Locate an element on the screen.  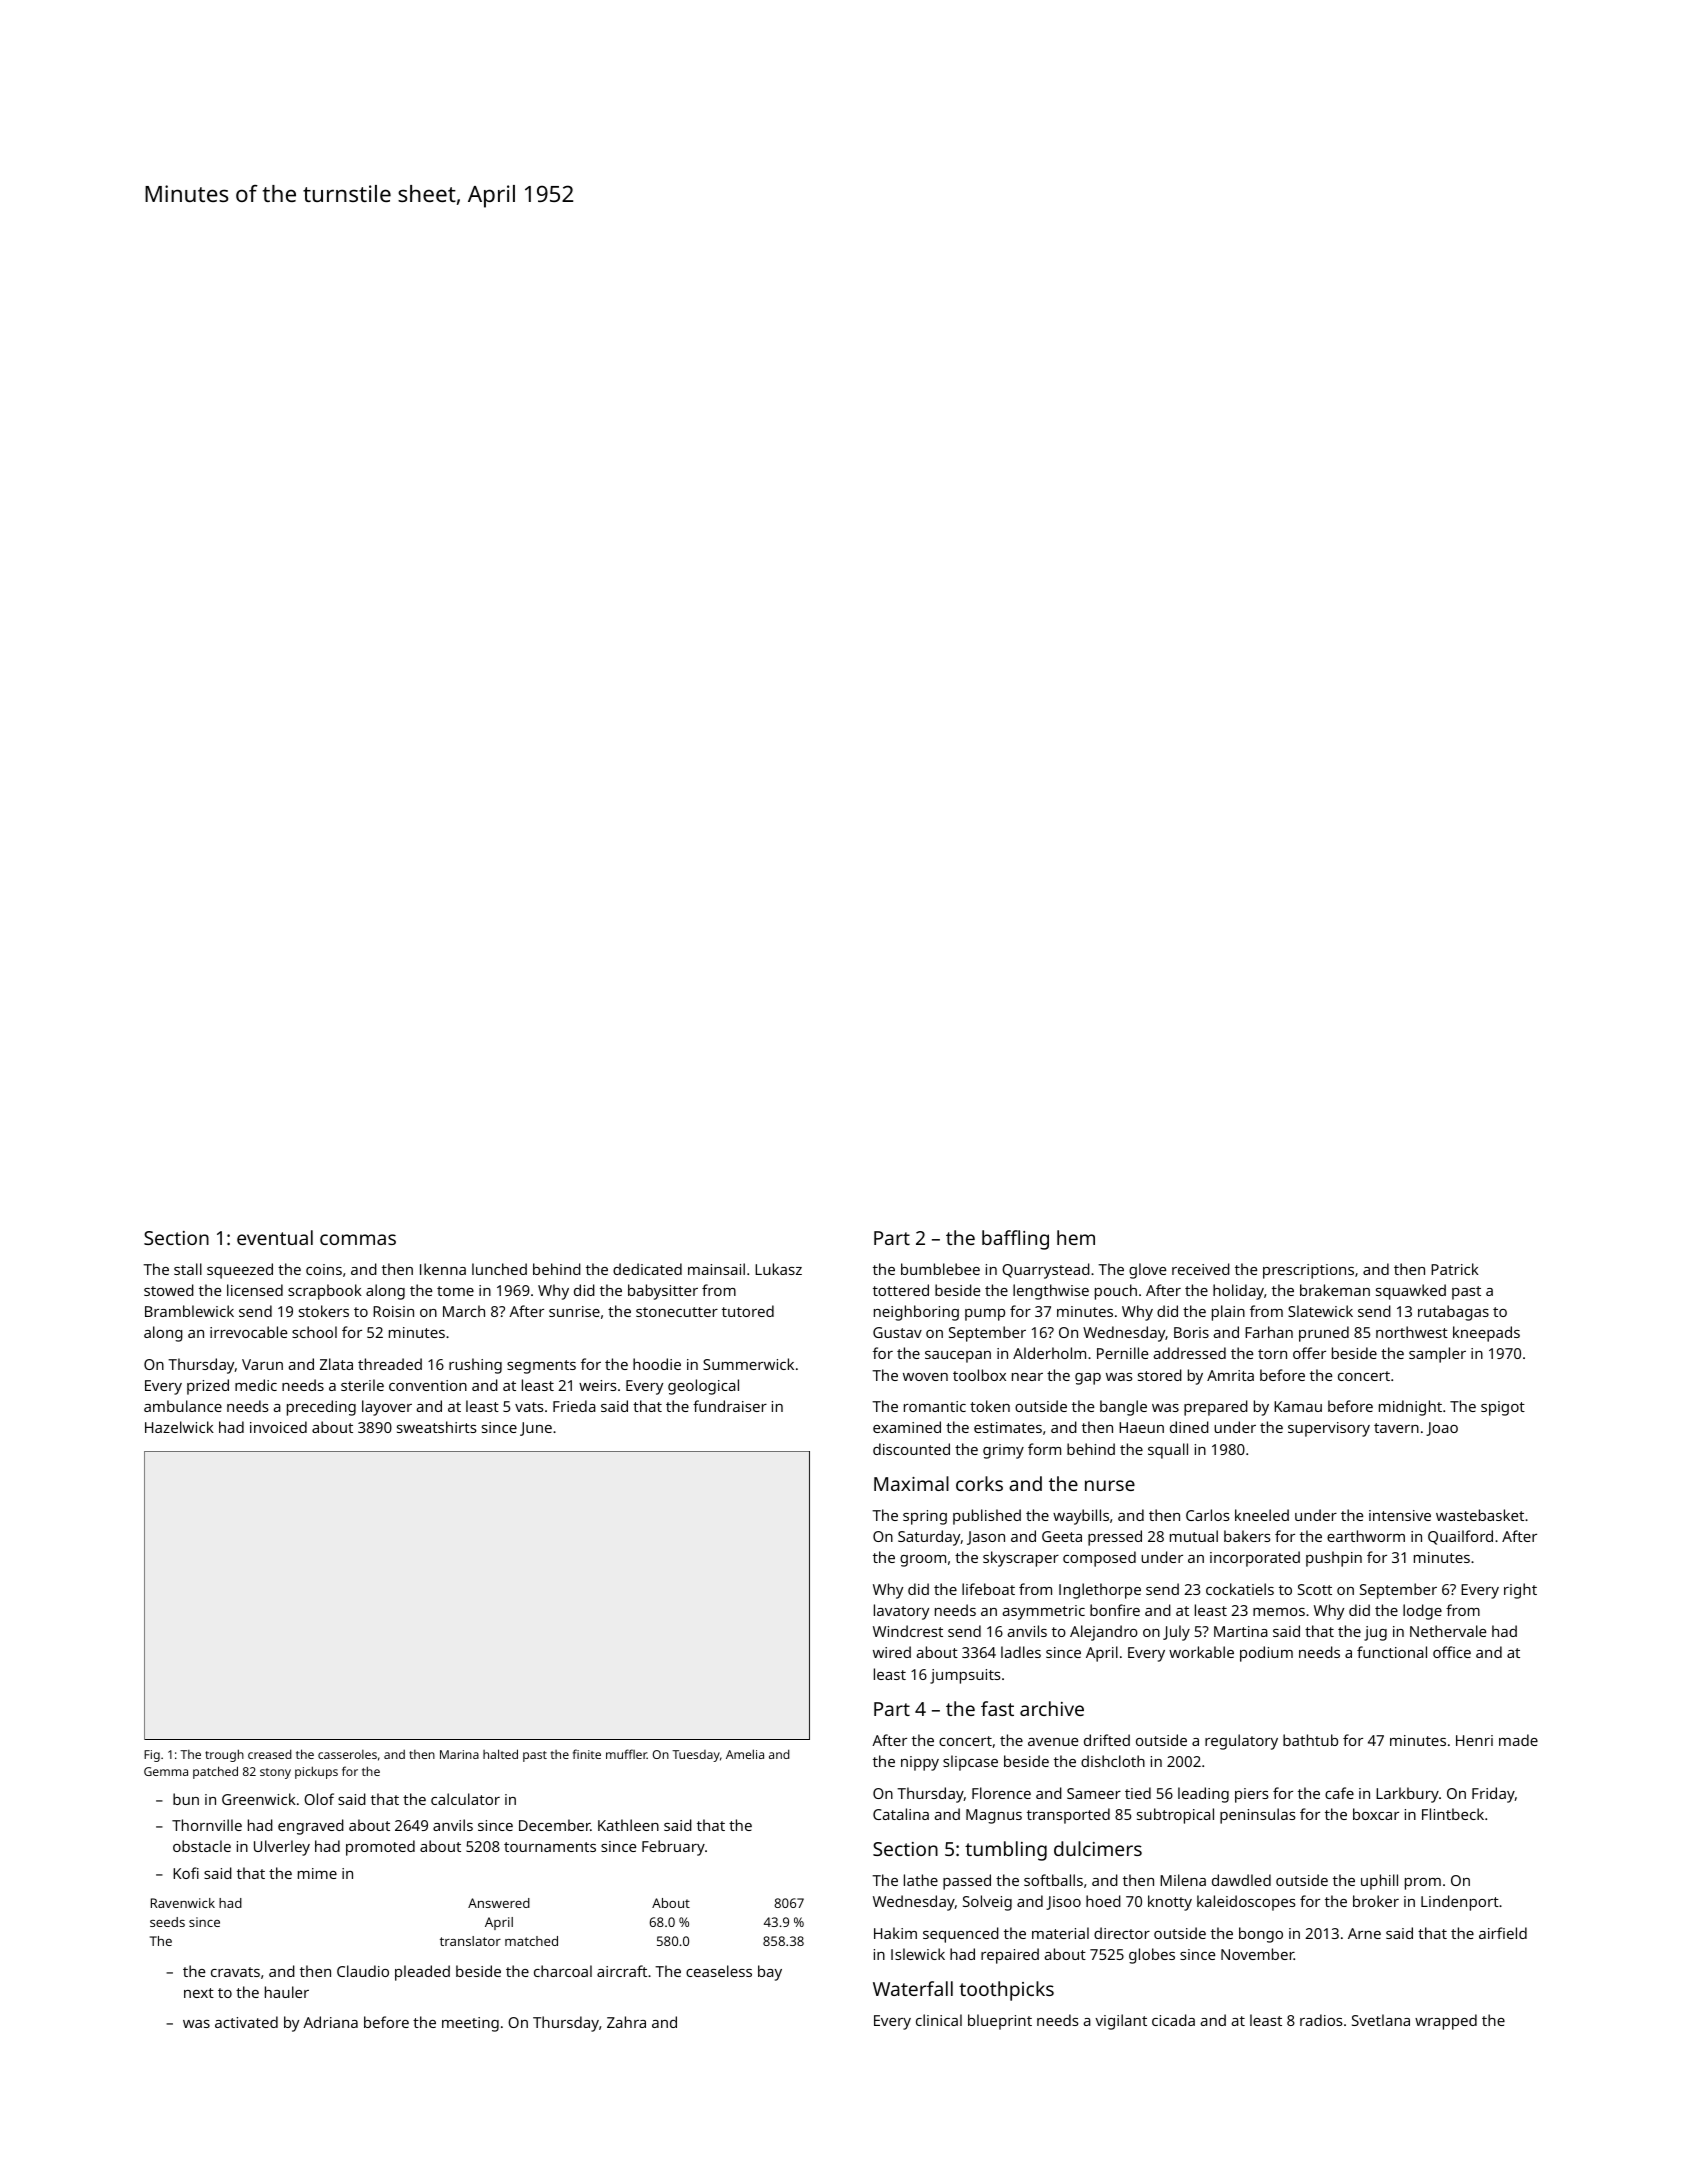
stowed is located at coordinates (169, 1290).
